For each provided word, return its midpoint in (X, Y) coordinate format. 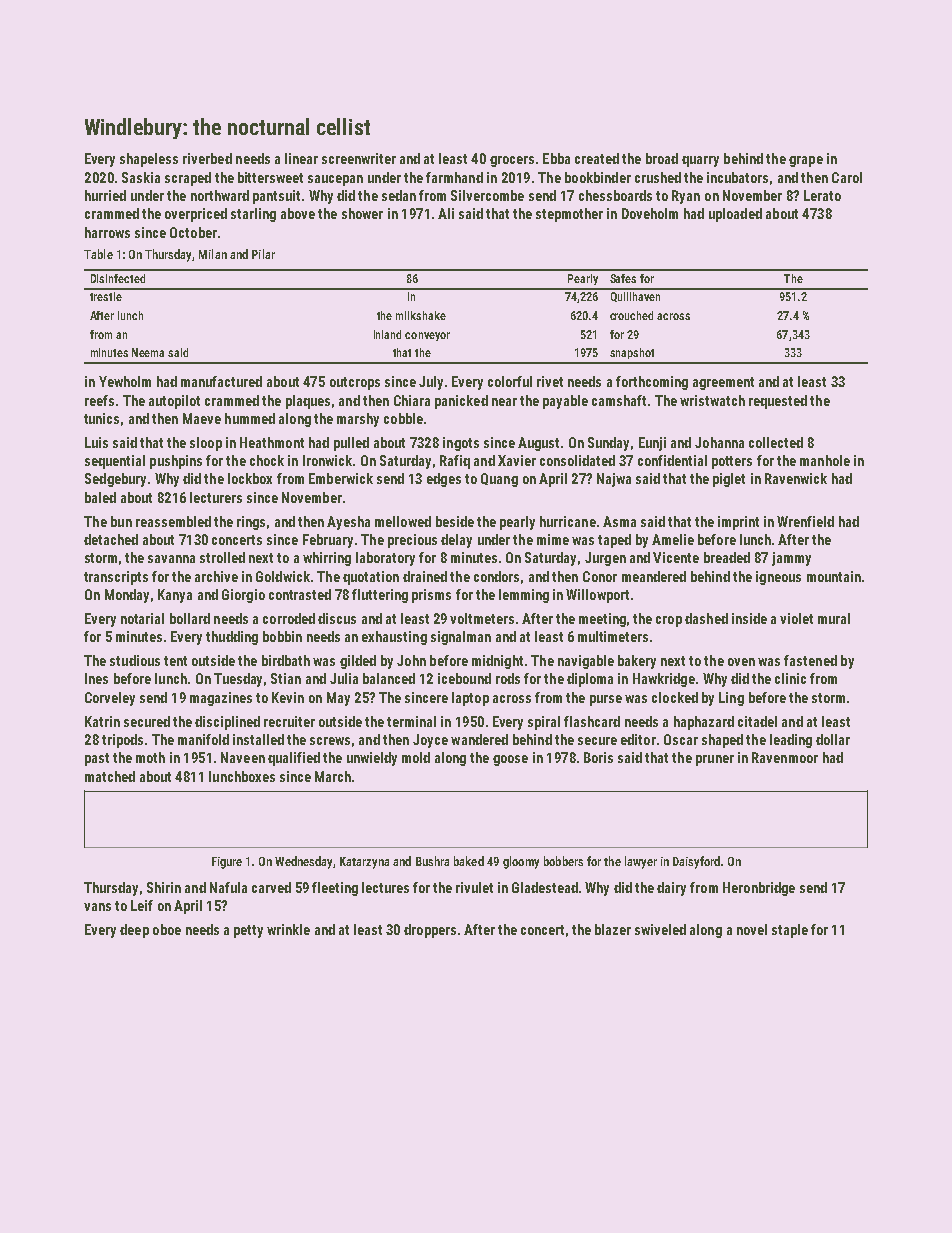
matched (110, 776)
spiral (544, 723)
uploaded (735, 215)
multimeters (613, 636)
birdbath (286, 660)
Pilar (263, 254)
